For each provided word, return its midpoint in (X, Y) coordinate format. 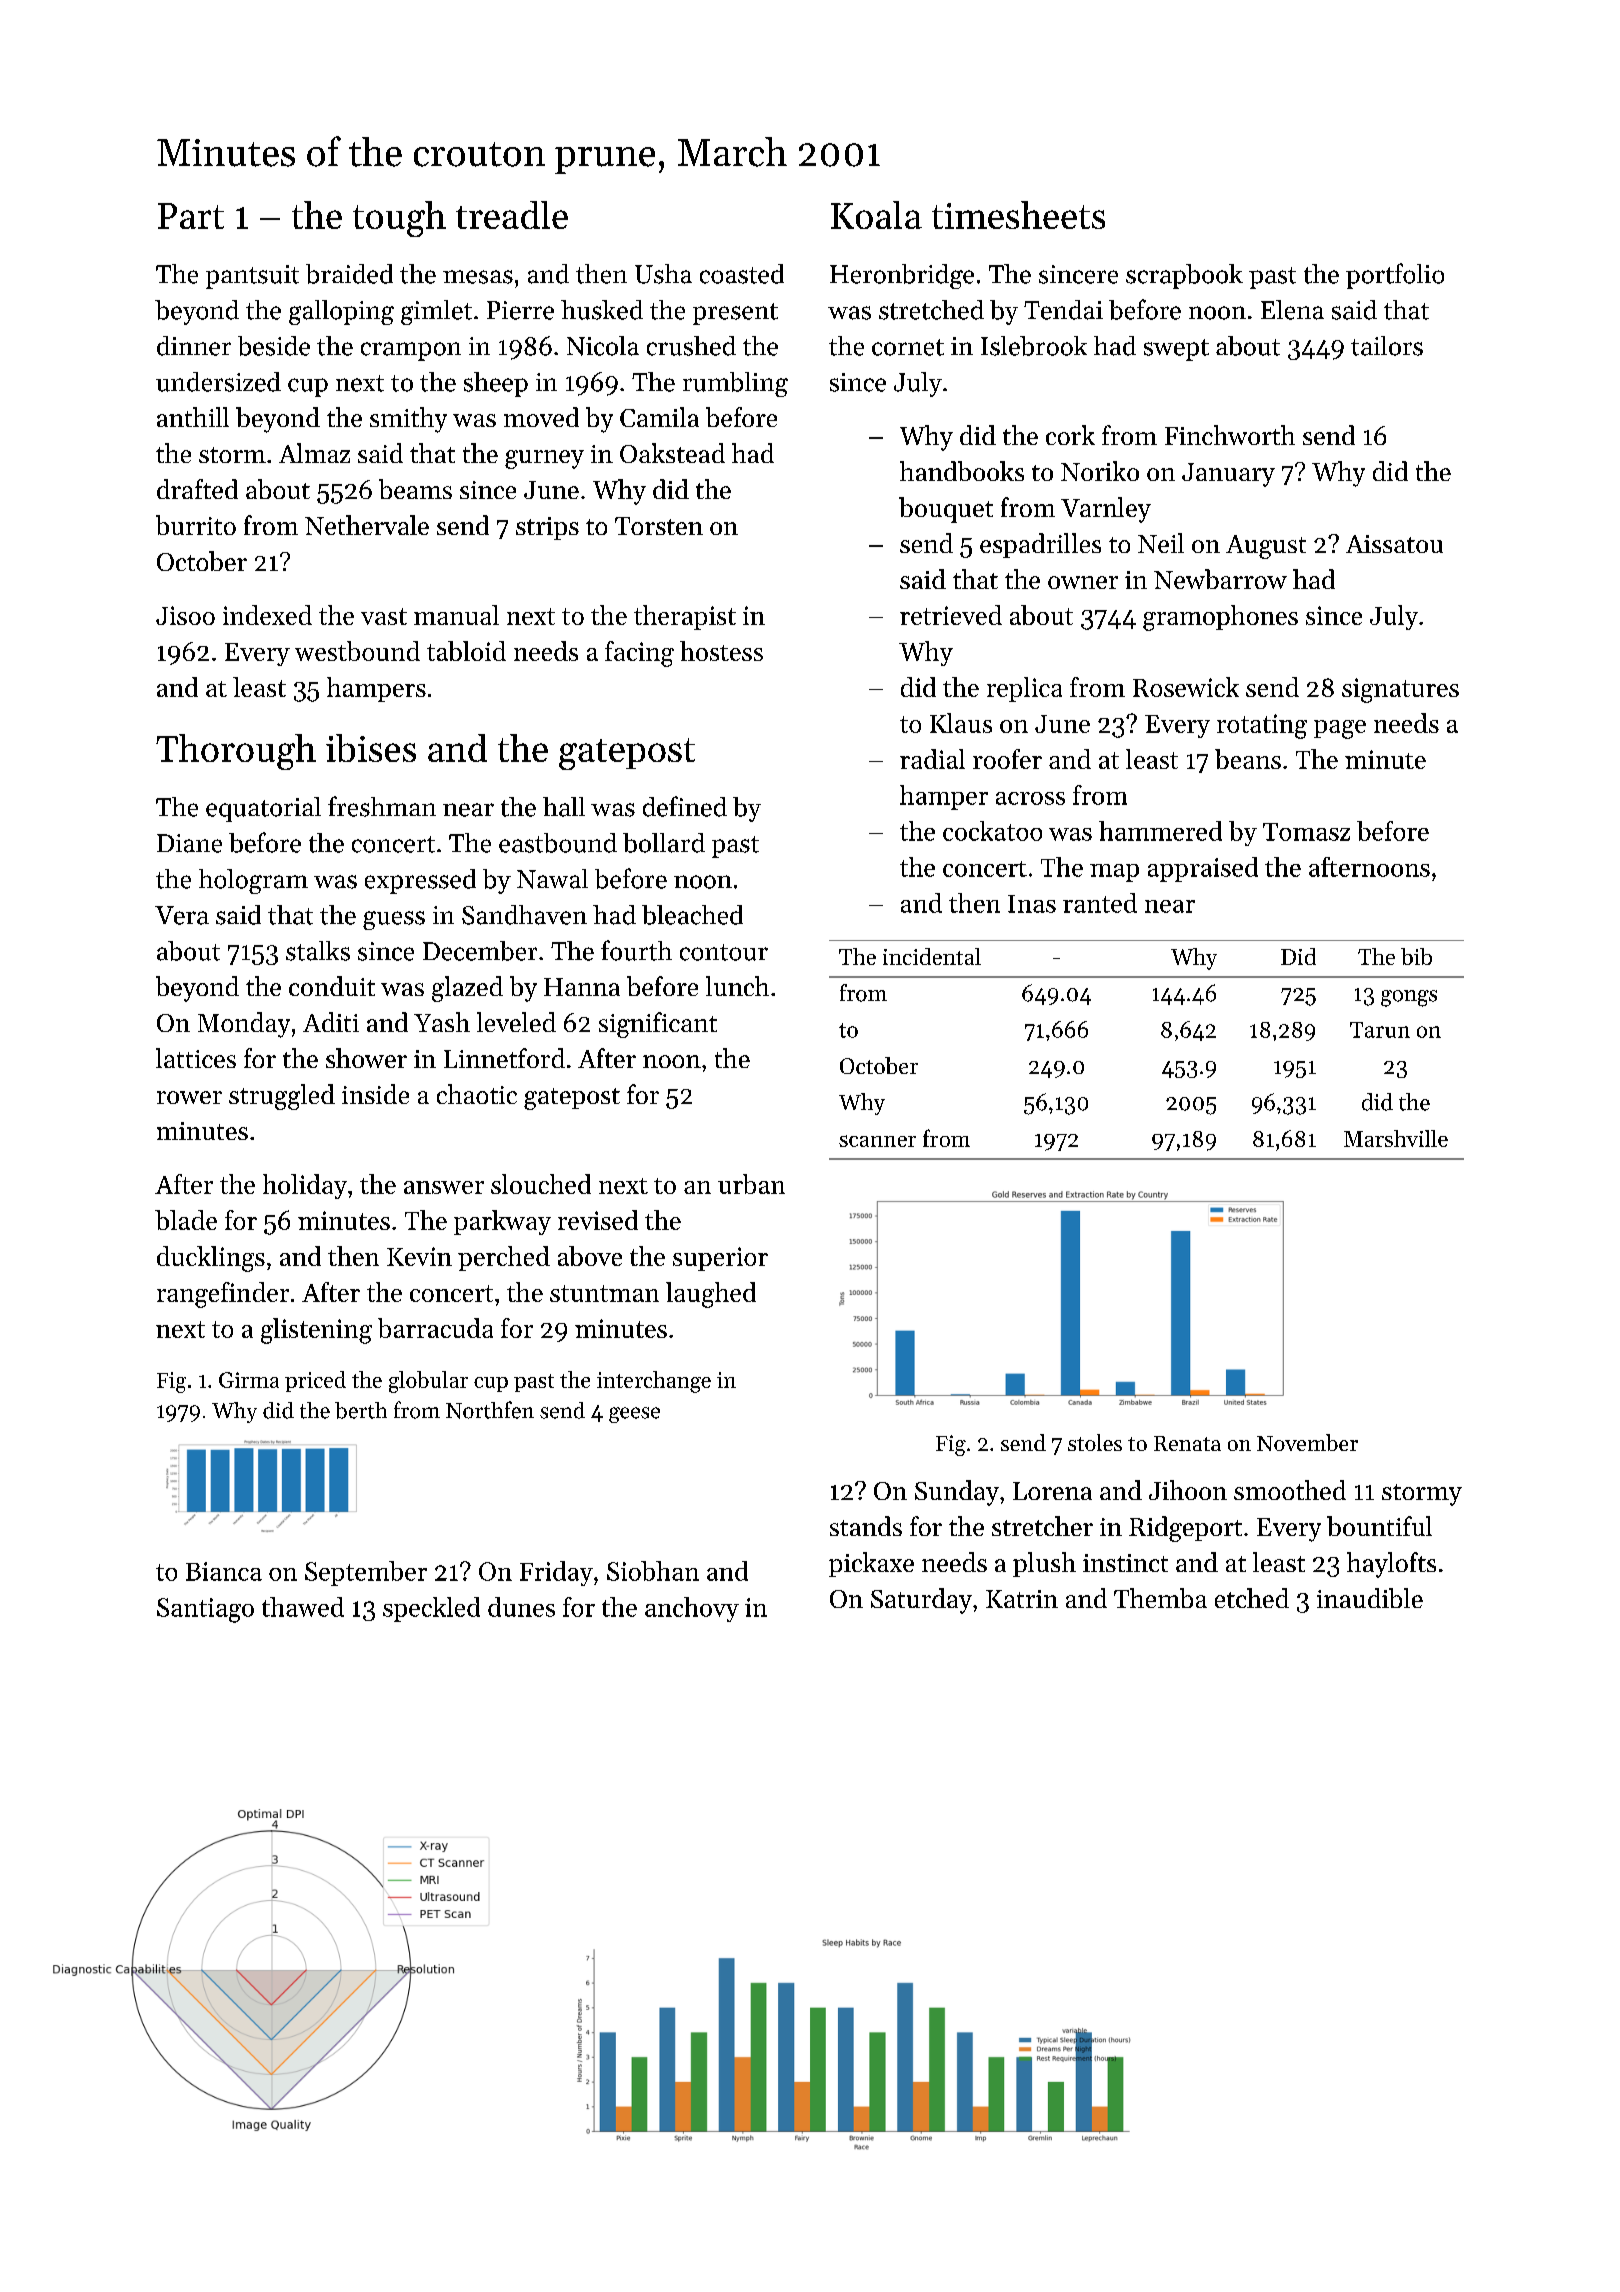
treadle (512, 215)
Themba (1160, 1598)
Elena (1292, 310)
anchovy (692, 1609)
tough (399, 219)
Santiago (205, 1610)
